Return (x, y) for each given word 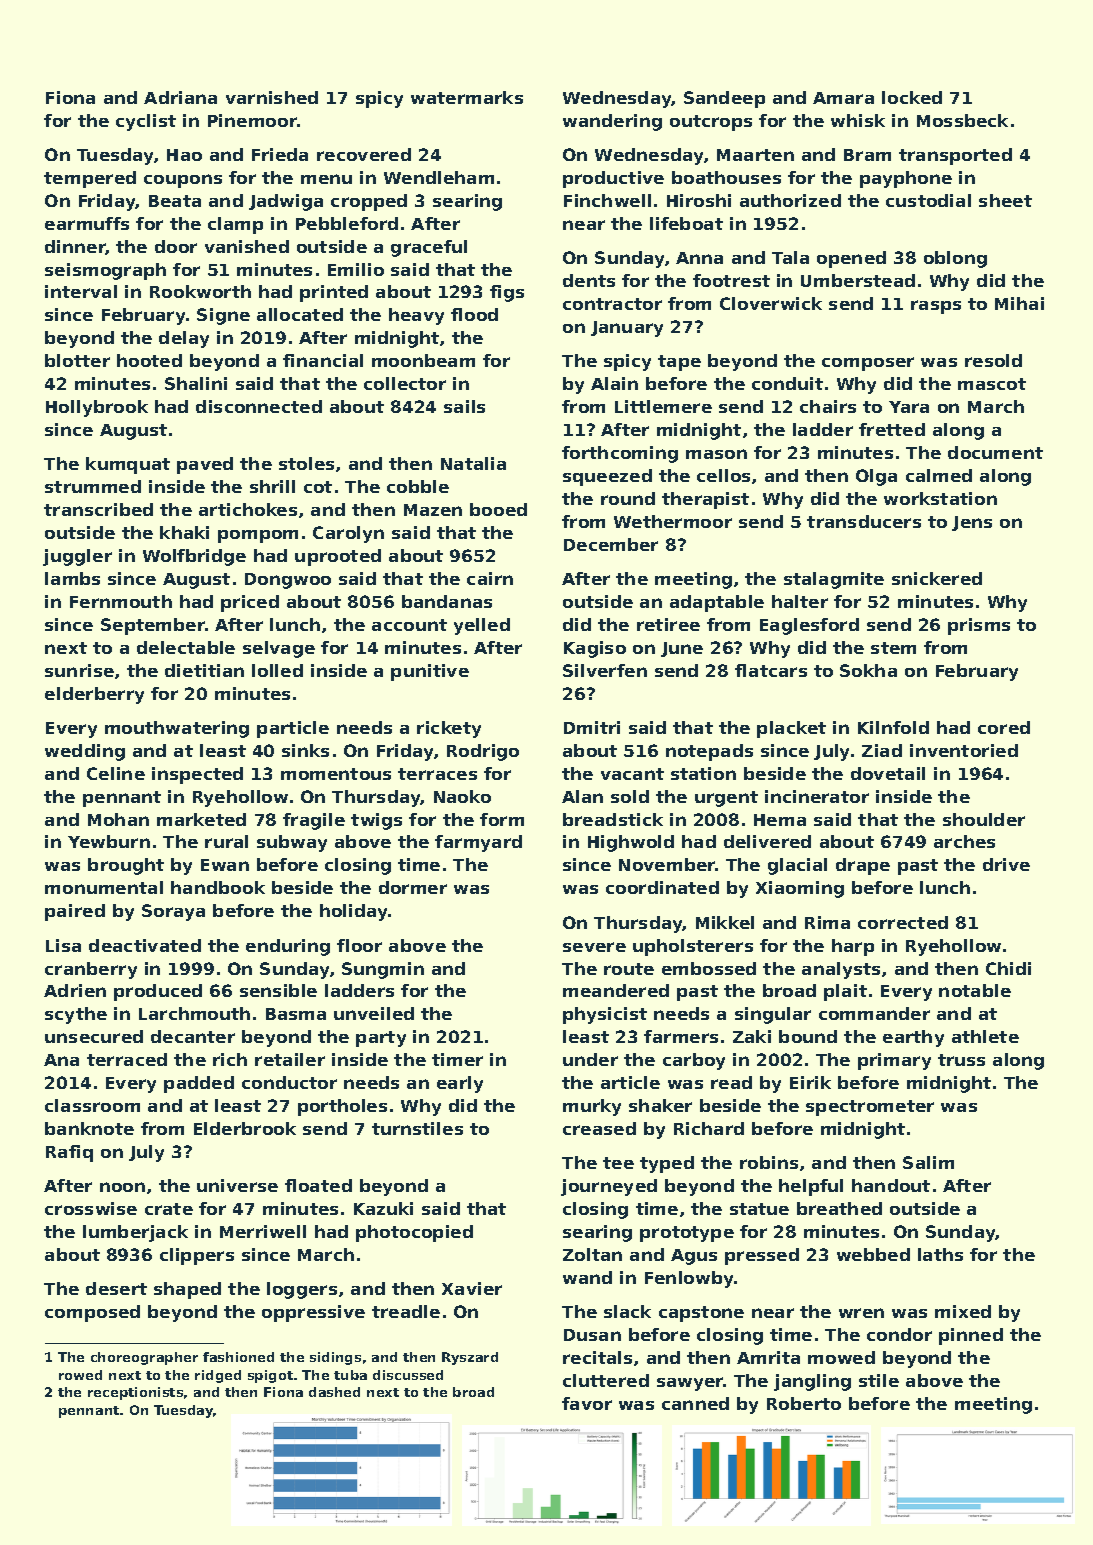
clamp (235, 225)
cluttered (606, 1380)
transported (955, 156)
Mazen (433, 510)
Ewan (225, 865)
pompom (258, 536)
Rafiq (69, 1153)
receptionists (135, 1393)
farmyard (478, 843)
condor (899, 1334)
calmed (939, 475)
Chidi (1008, 968)
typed (667, 1164)
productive (613, 179)
